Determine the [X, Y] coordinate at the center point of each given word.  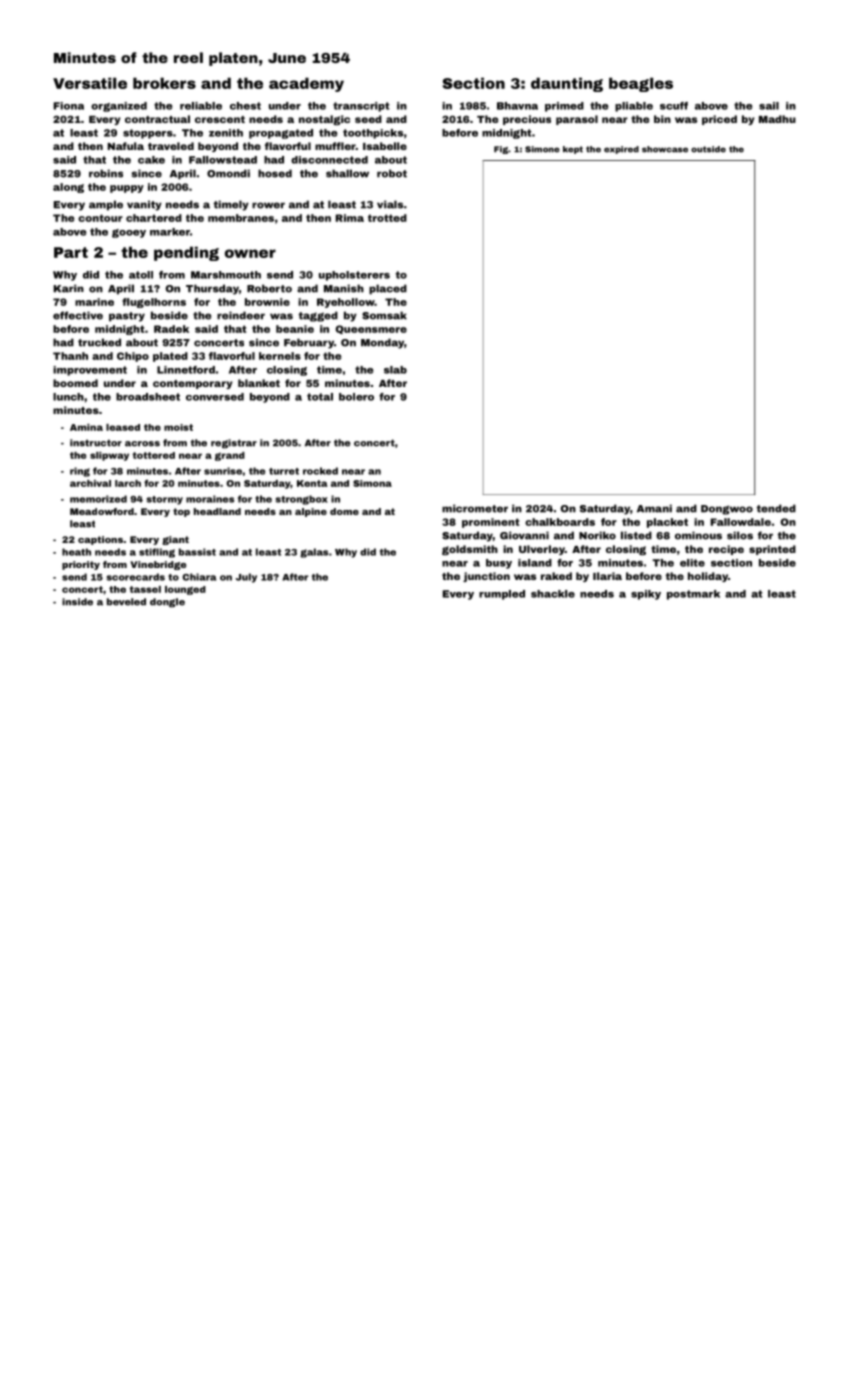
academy [306, 84]
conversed [215, 397]
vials [390, 204]
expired [621, 150]
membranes [241, 218]
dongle [167, 603]
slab [395, 370]
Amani [654, 508]
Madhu [777, 119]
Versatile [90, 83]
